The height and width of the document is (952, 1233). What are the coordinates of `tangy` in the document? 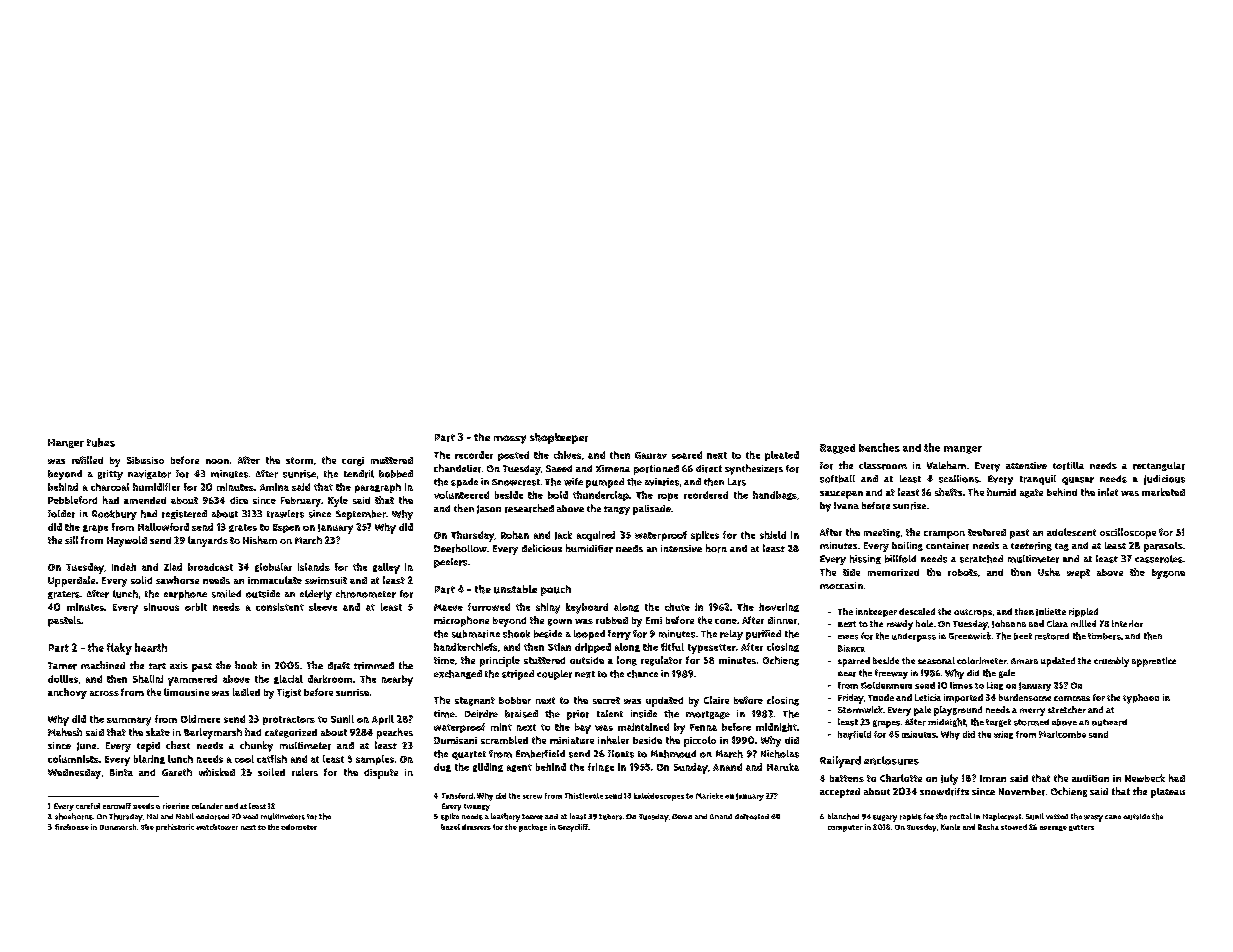 It's located at (617, 510).
